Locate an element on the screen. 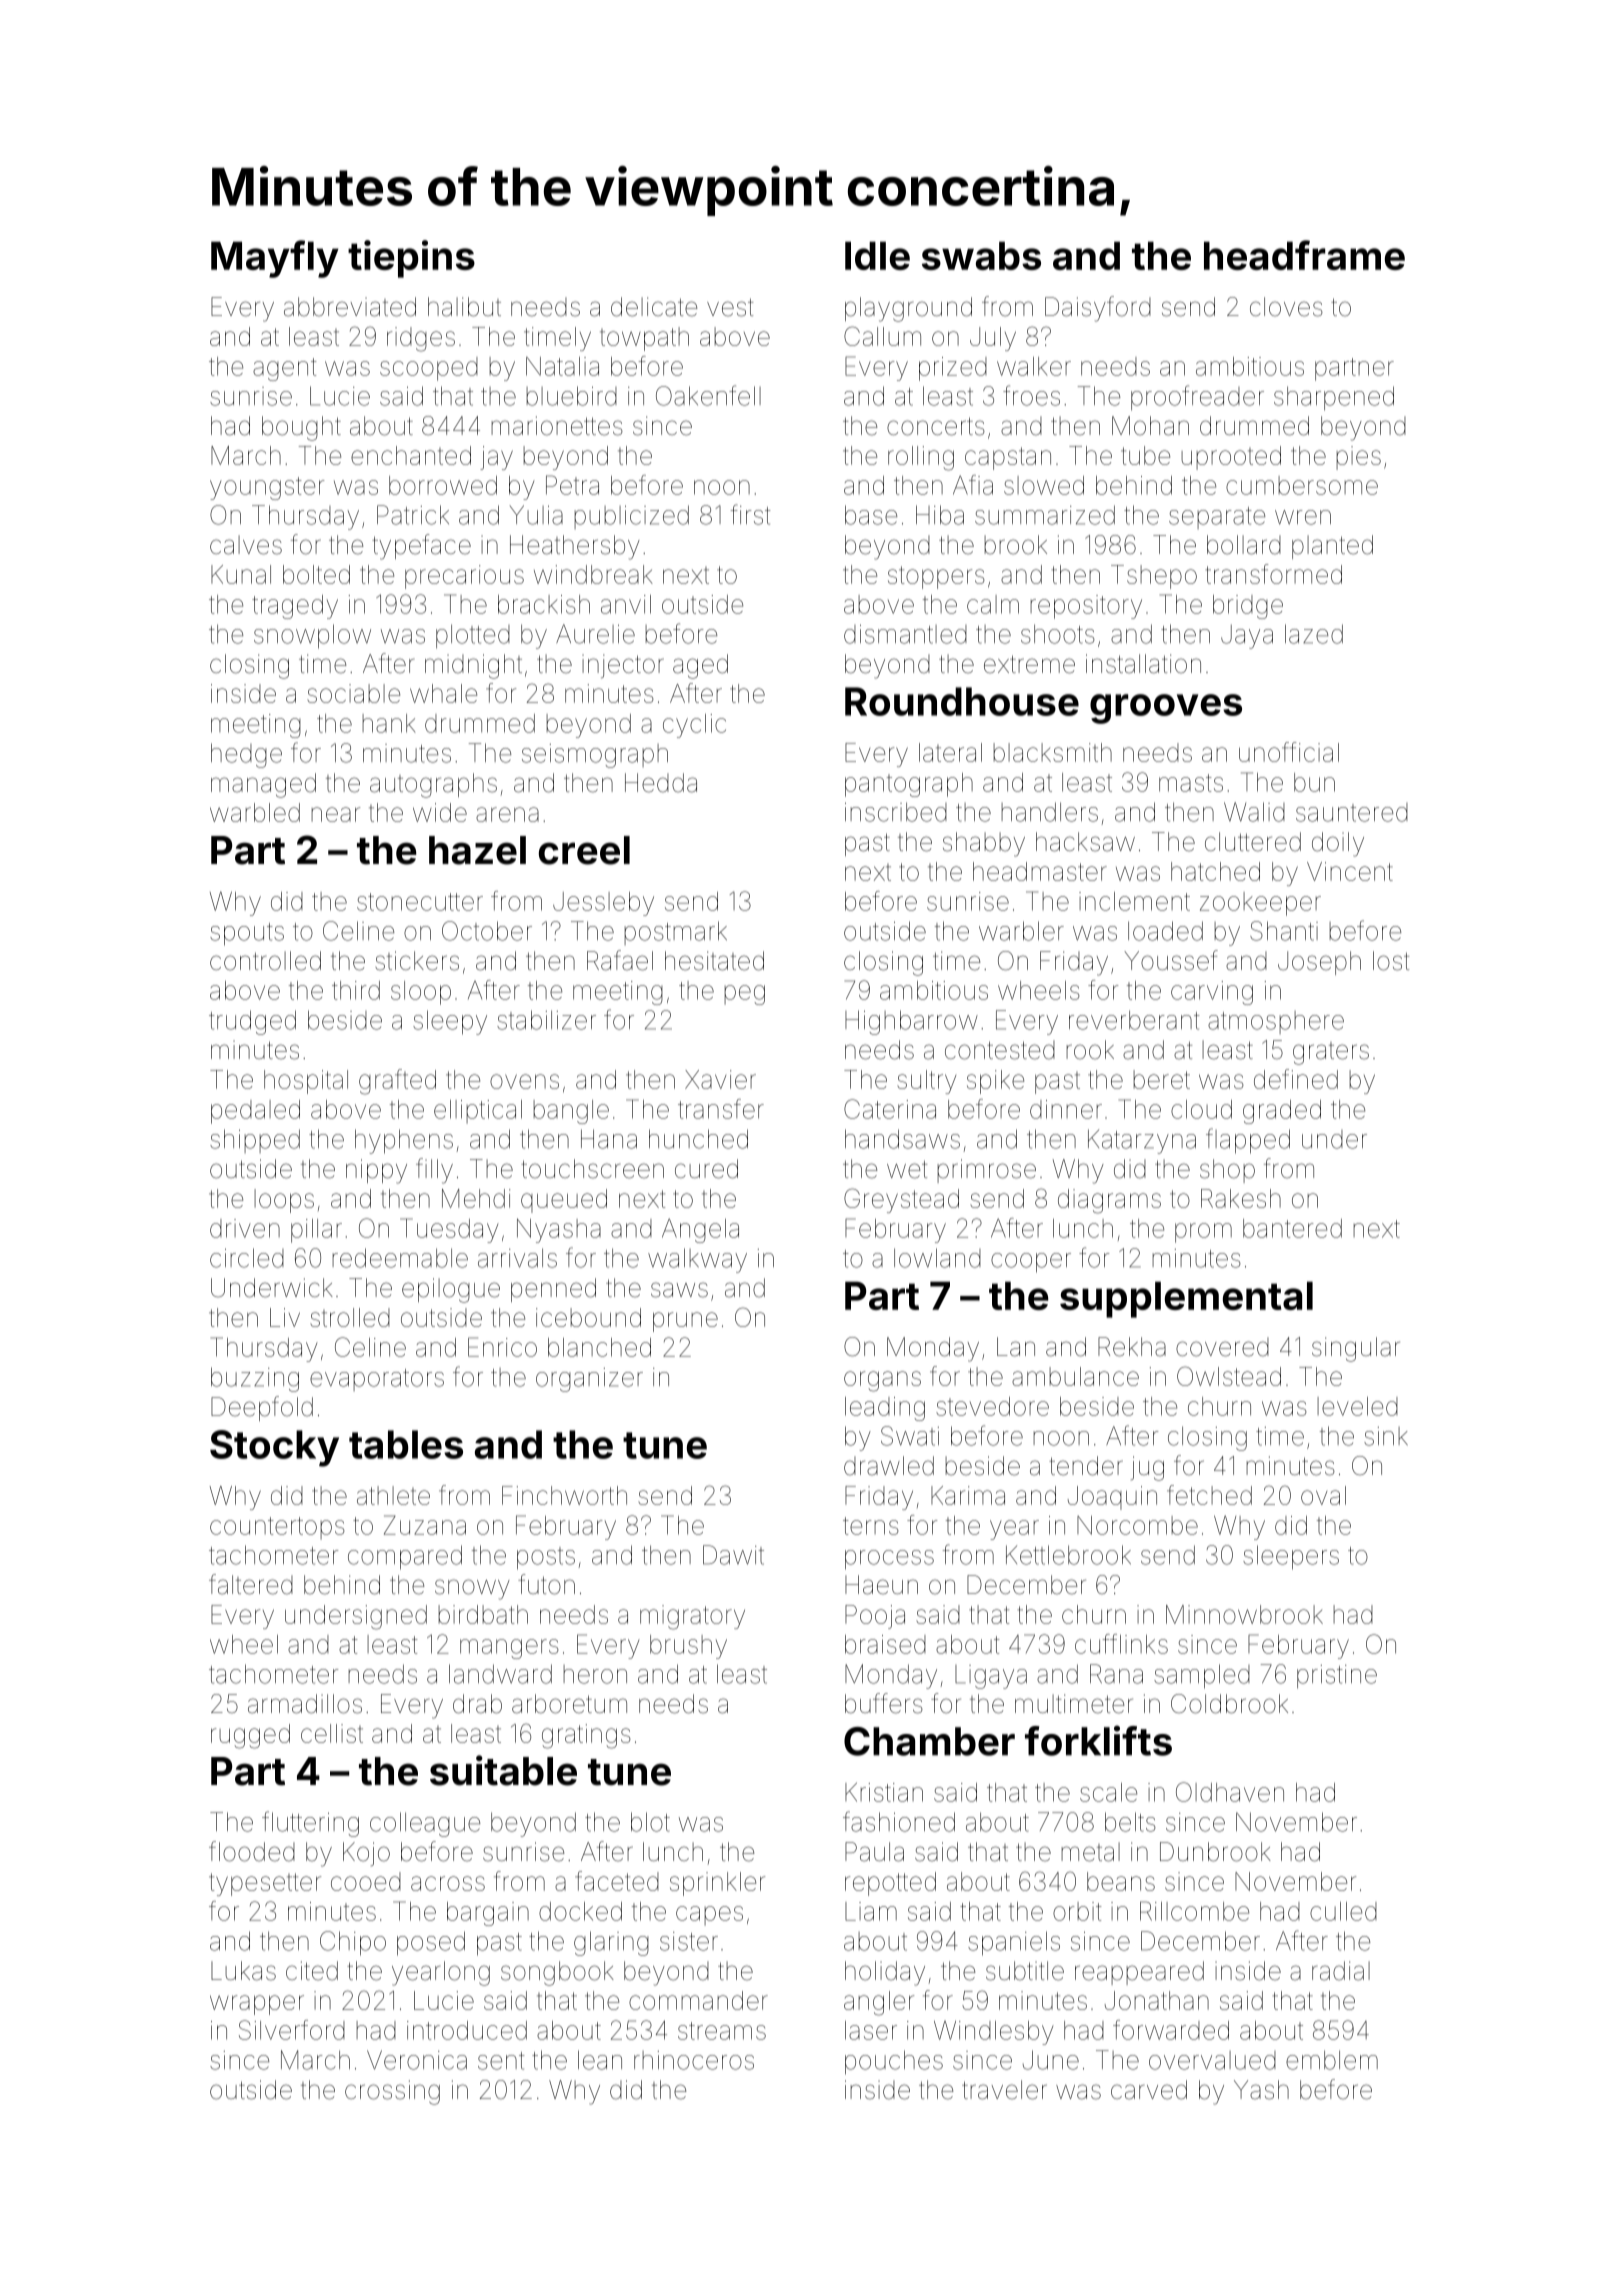 The image size is (1620, 2292). tiepins is located at coordinates (411, 259).
